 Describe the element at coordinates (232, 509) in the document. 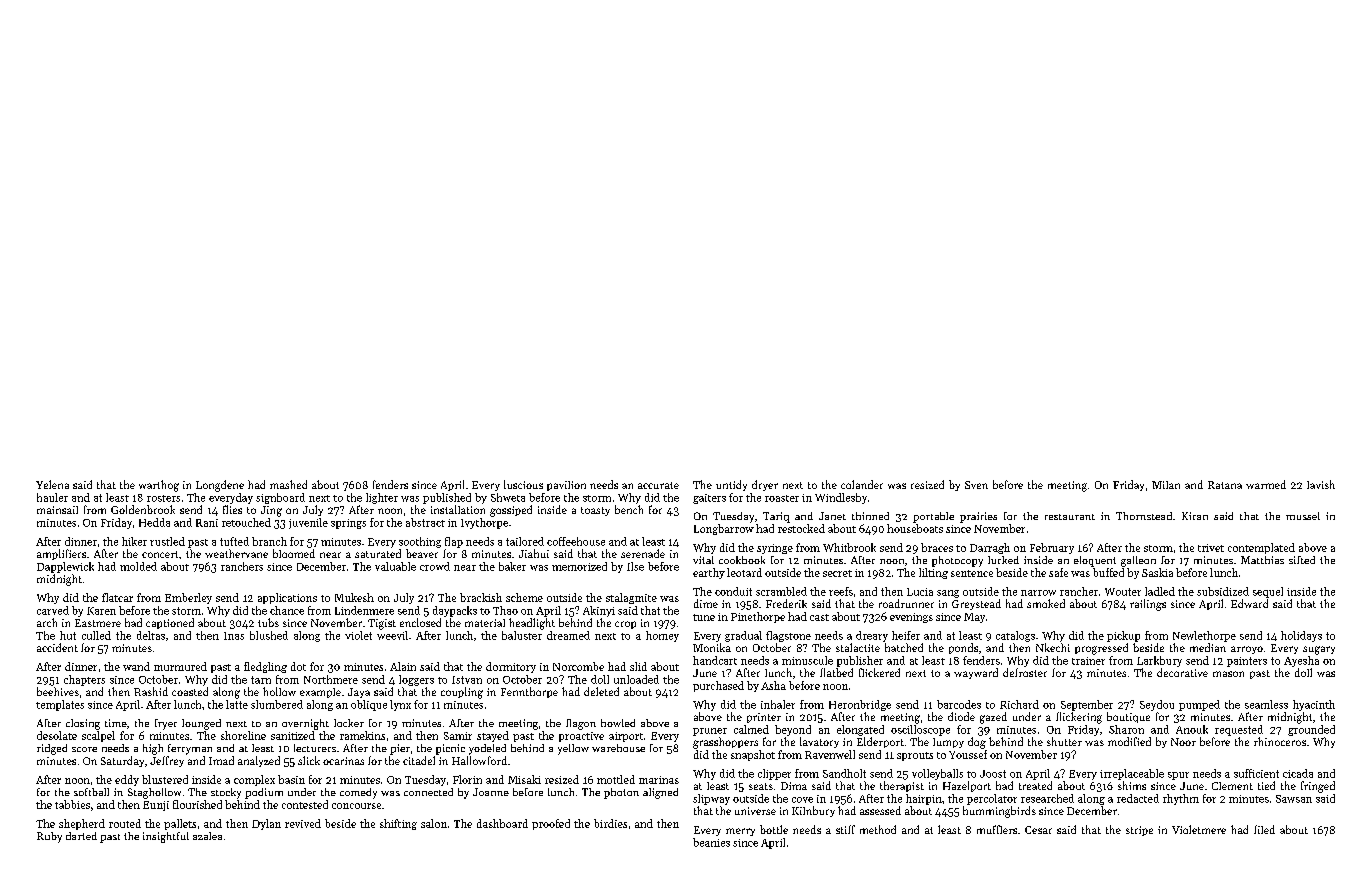

I see `flies` at that location.
